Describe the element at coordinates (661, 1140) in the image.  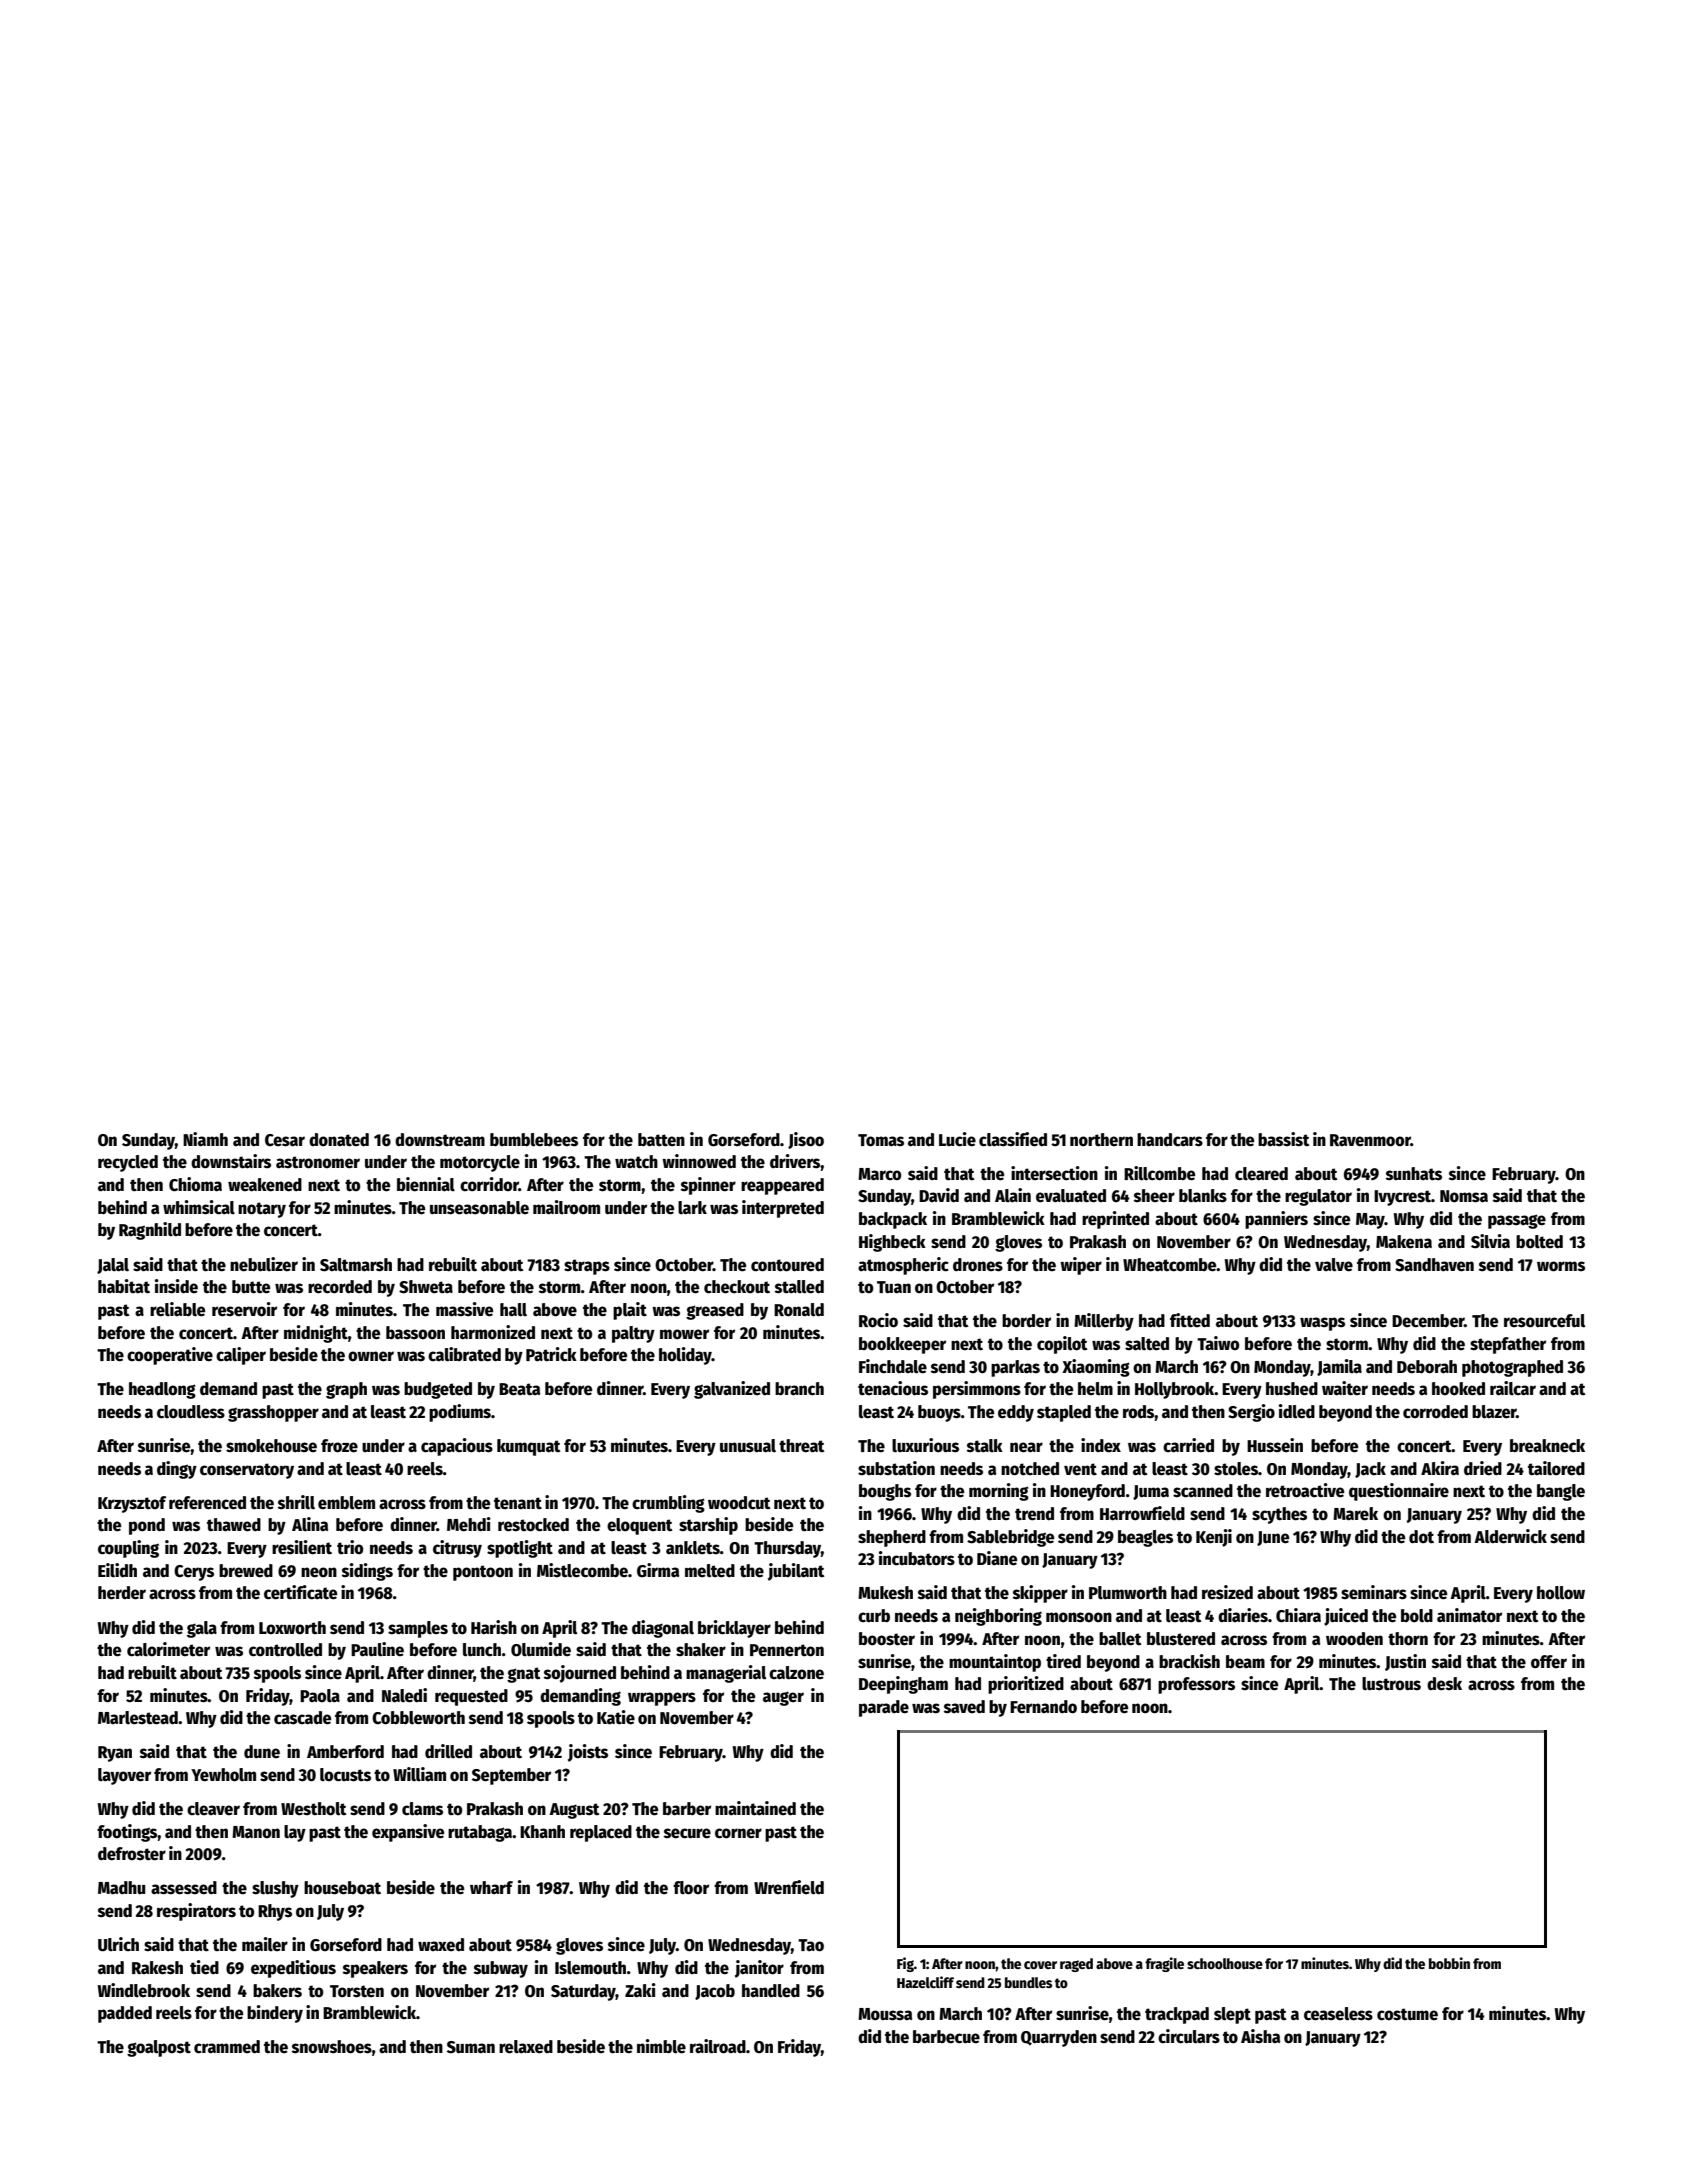
I see `batten` at that location.
